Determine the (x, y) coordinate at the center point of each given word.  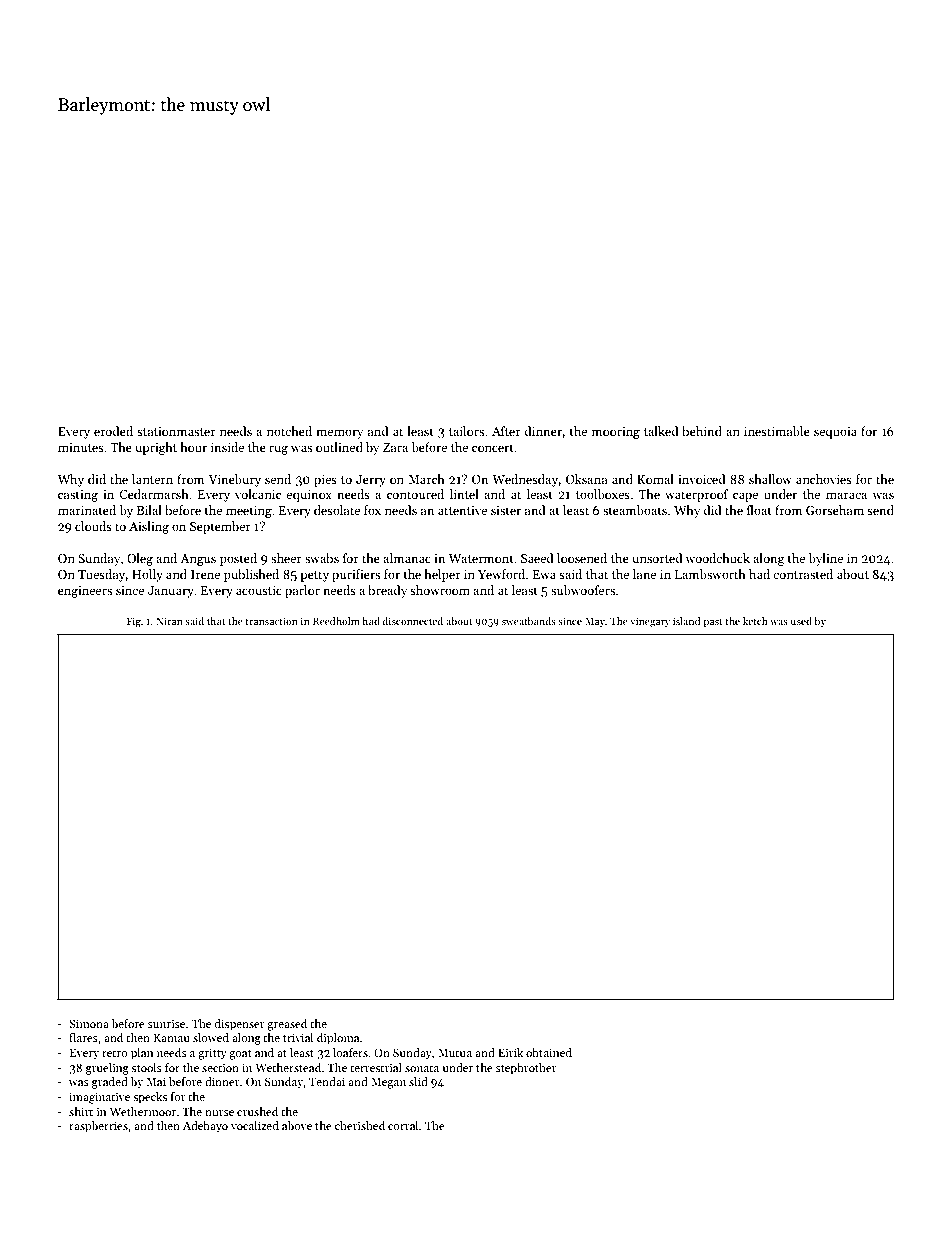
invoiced (702, 479)
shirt (81, 1111)
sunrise (166, 1023)
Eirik (510, 1052)
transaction (272, 621)
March (426, 479)
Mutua (455, 1052)
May (595, 622)
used (801, 621)
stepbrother (526, 1069)
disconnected (412, 621)
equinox (309, 496)
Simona (89, 1023)
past (712, 622)
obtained (549, 1052)
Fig (134, 622)
